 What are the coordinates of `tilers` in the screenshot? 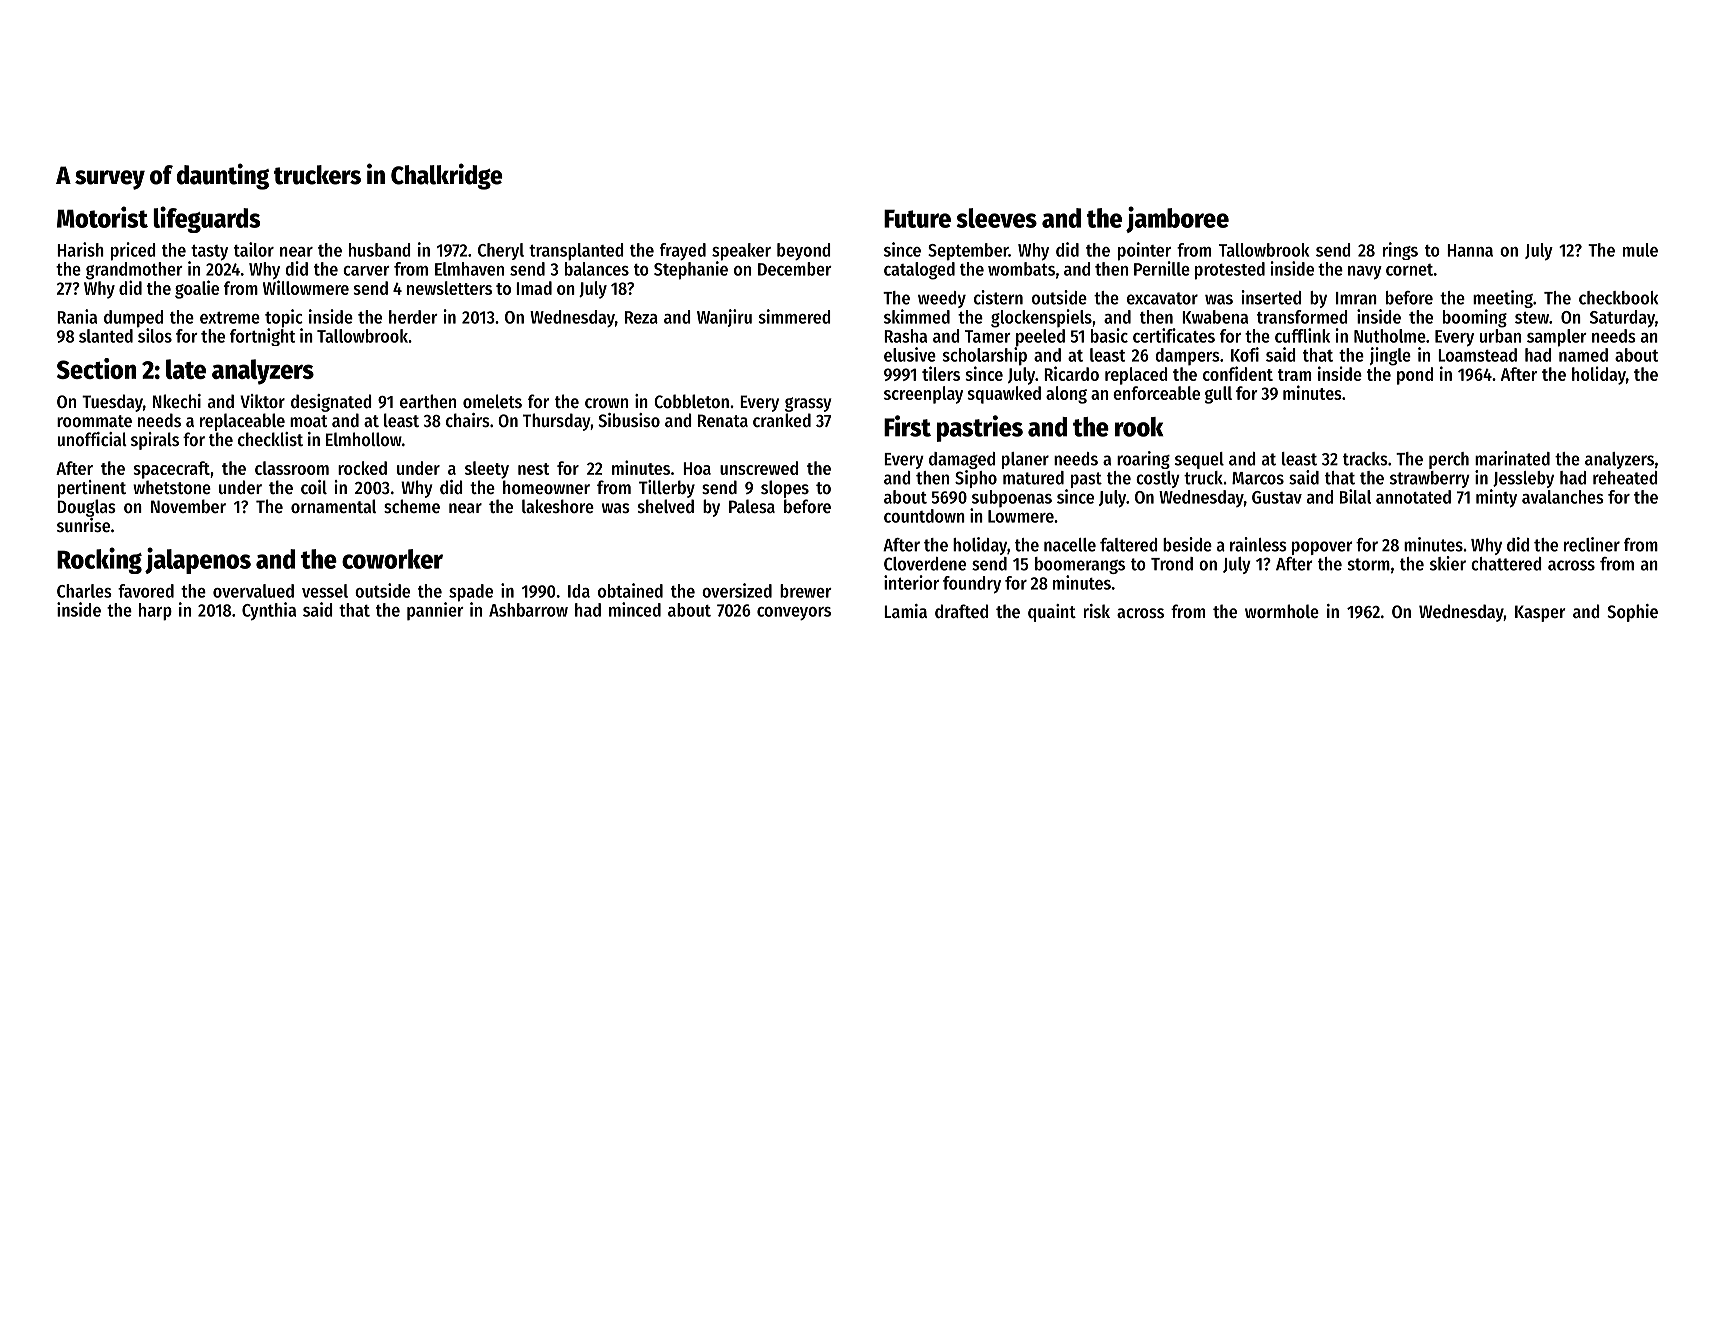 It's located at (941, 373).
